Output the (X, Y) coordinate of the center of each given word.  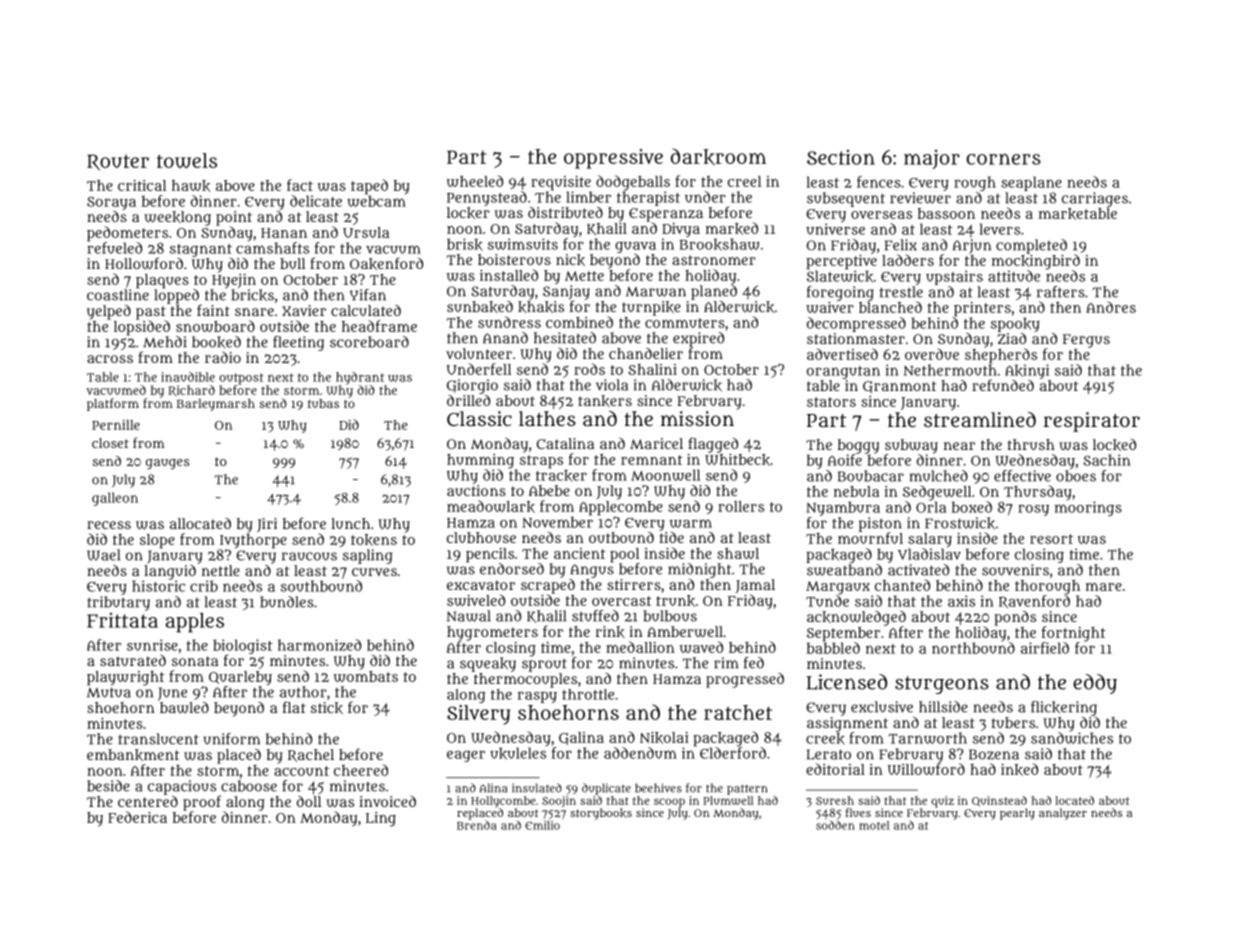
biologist (243, 646)
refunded (1003, 385)
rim (726, 663)
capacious (182, 787)
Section (841, 157)
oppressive (613, 159)
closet (110, 443)
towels (187, 160)
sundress (509, 322)
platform (113, 404)
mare (1104, 587)
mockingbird (1036, 262)
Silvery (478, 715)
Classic (479, 418)
